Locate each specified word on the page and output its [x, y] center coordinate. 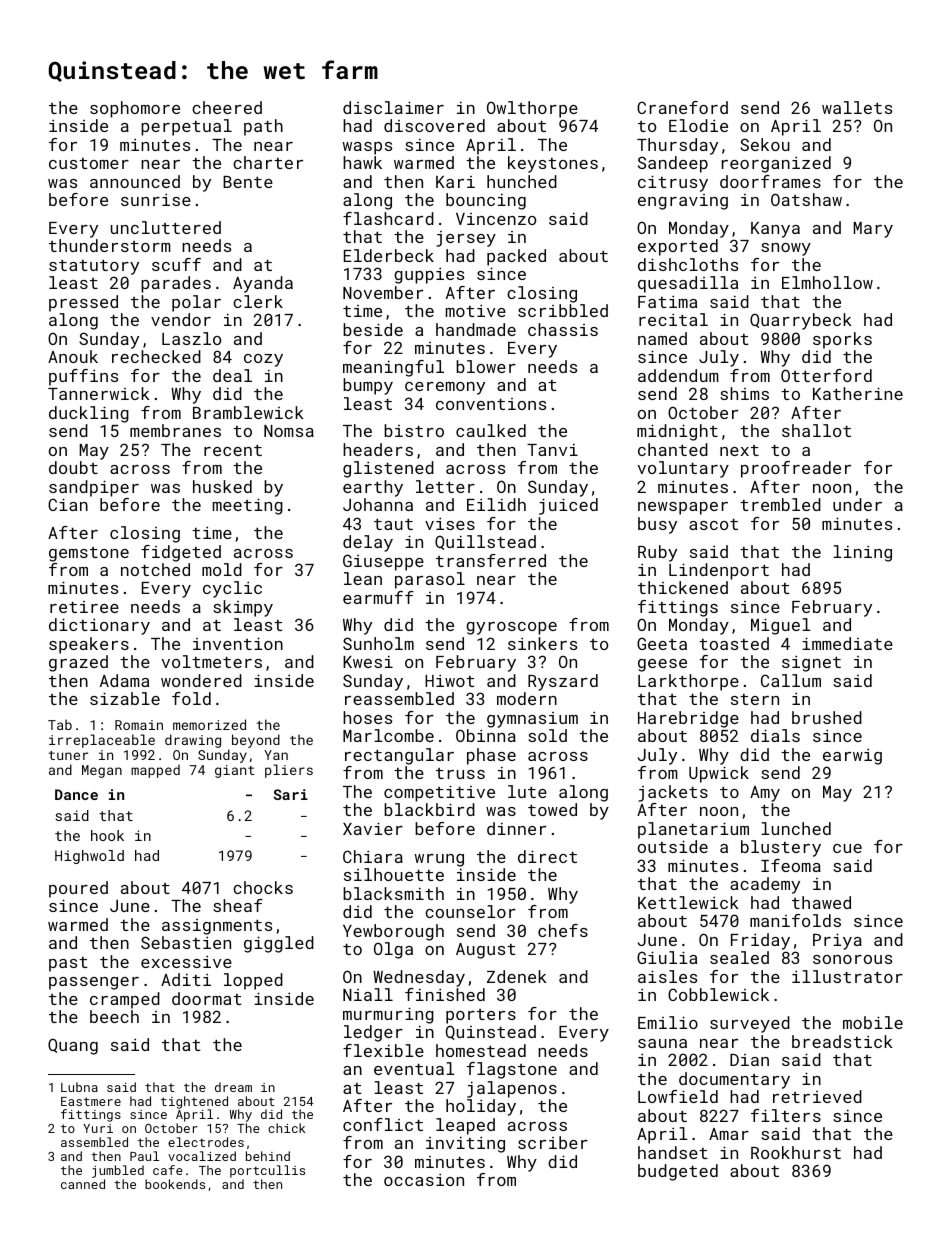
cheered [227, 107]
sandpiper [94, 488]
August [486, 951]
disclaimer [393, 107]
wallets [857, 107]
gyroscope [511, 628]
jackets [673, 793]
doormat [207, 998]
